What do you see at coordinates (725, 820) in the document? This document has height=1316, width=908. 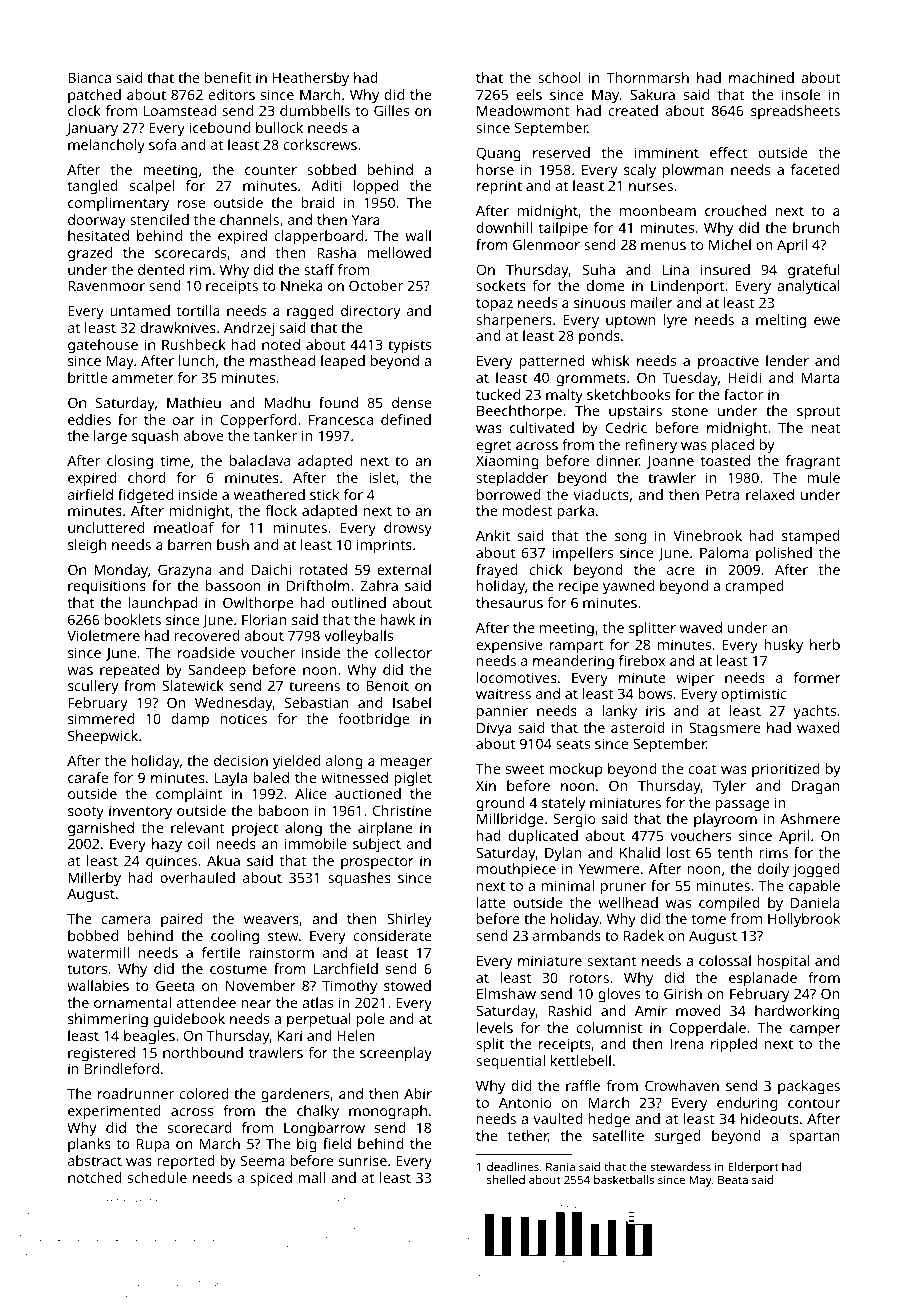 I see `playroom` at bounding box center [725, 820].
